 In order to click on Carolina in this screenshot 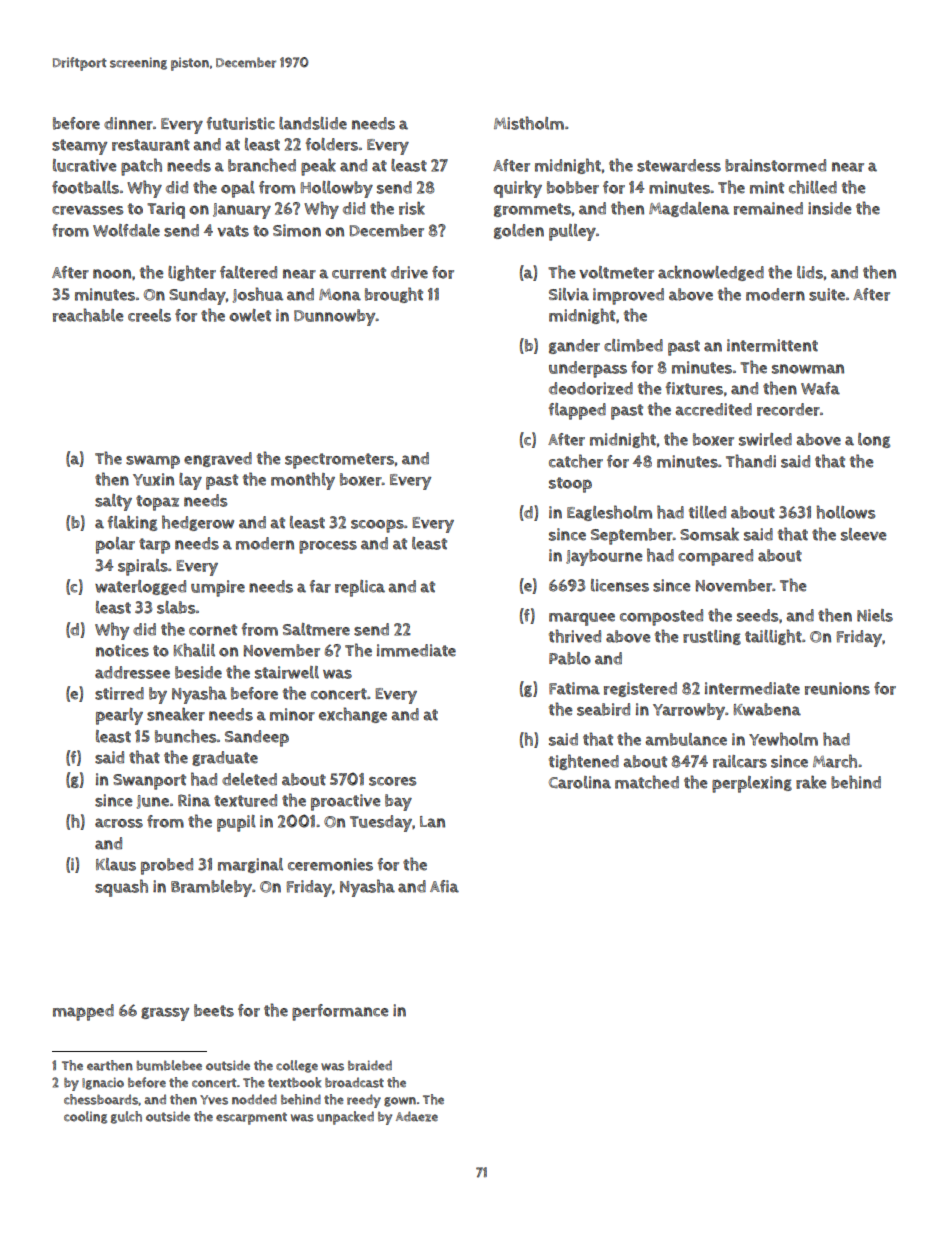, I will do `click(580, 782)`.
